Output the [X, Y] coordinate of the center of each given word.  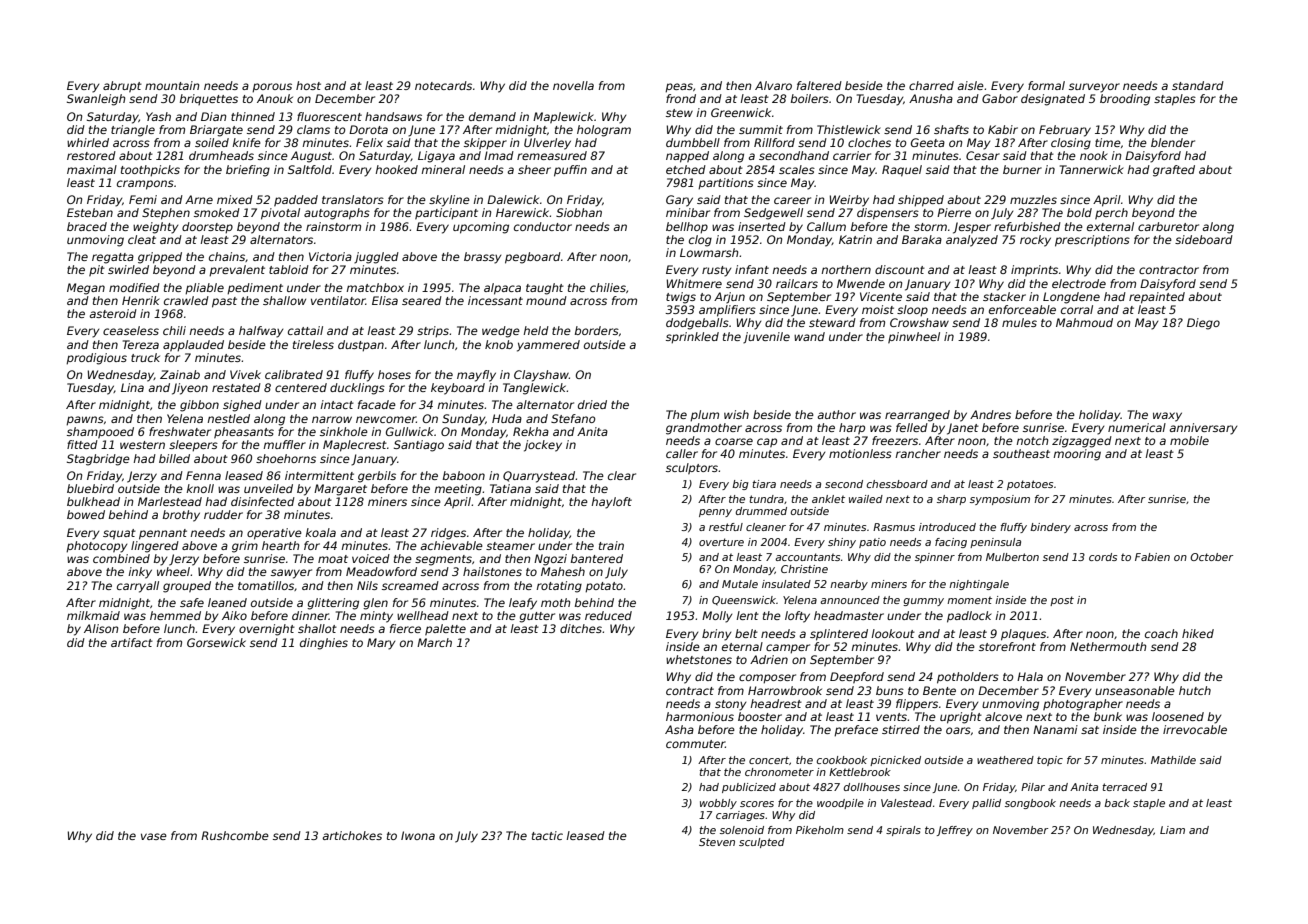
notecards [443, 85]
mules [1019, 322]
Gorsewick [216, 642]
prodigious [96, 359]
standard [1198, 85]
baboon [464, 475]
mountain [172, 85]
